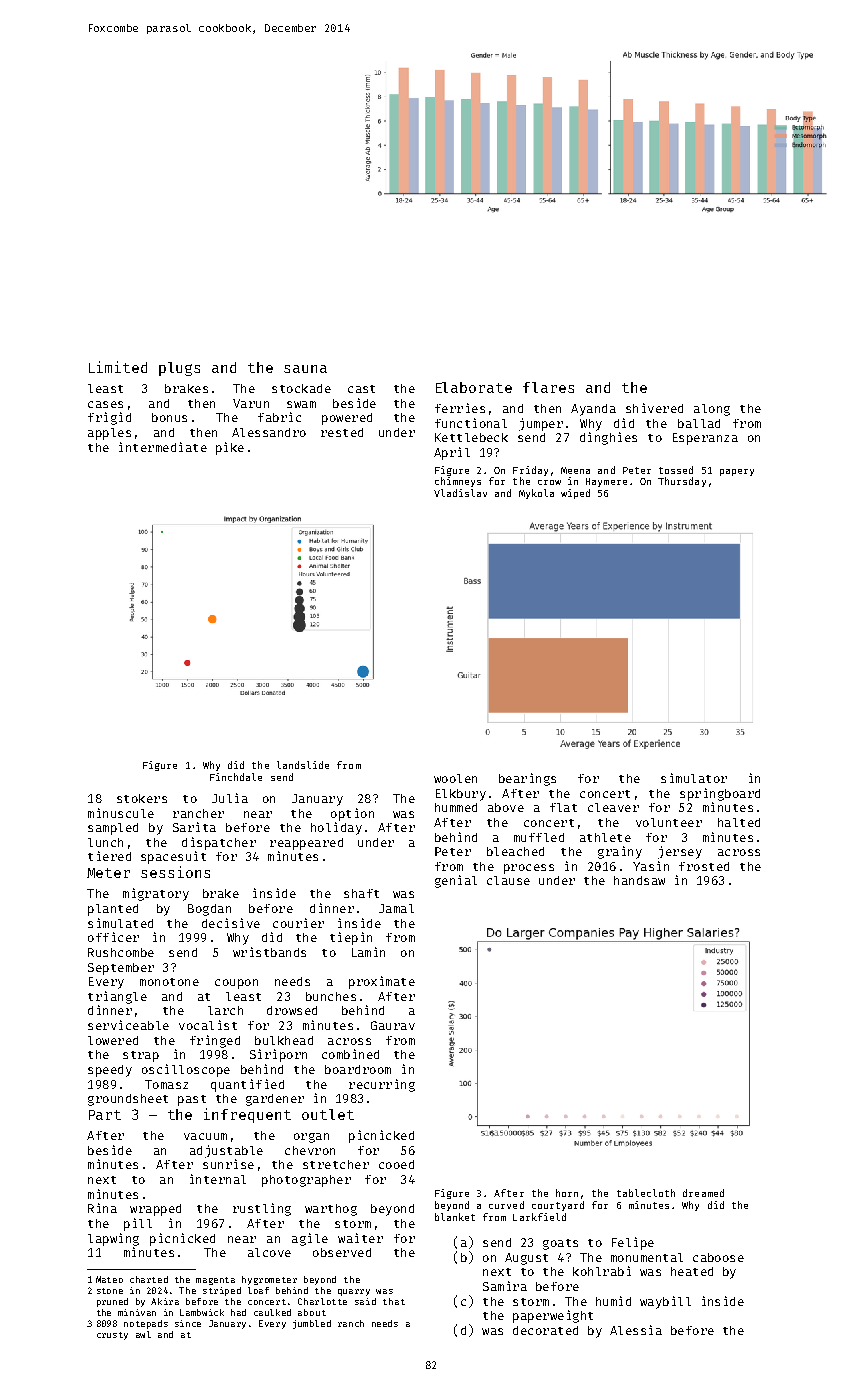  What do you see at coordinates (230, 798) in the screenshot?
I see `Julia` at bounding box center [230, 798].
